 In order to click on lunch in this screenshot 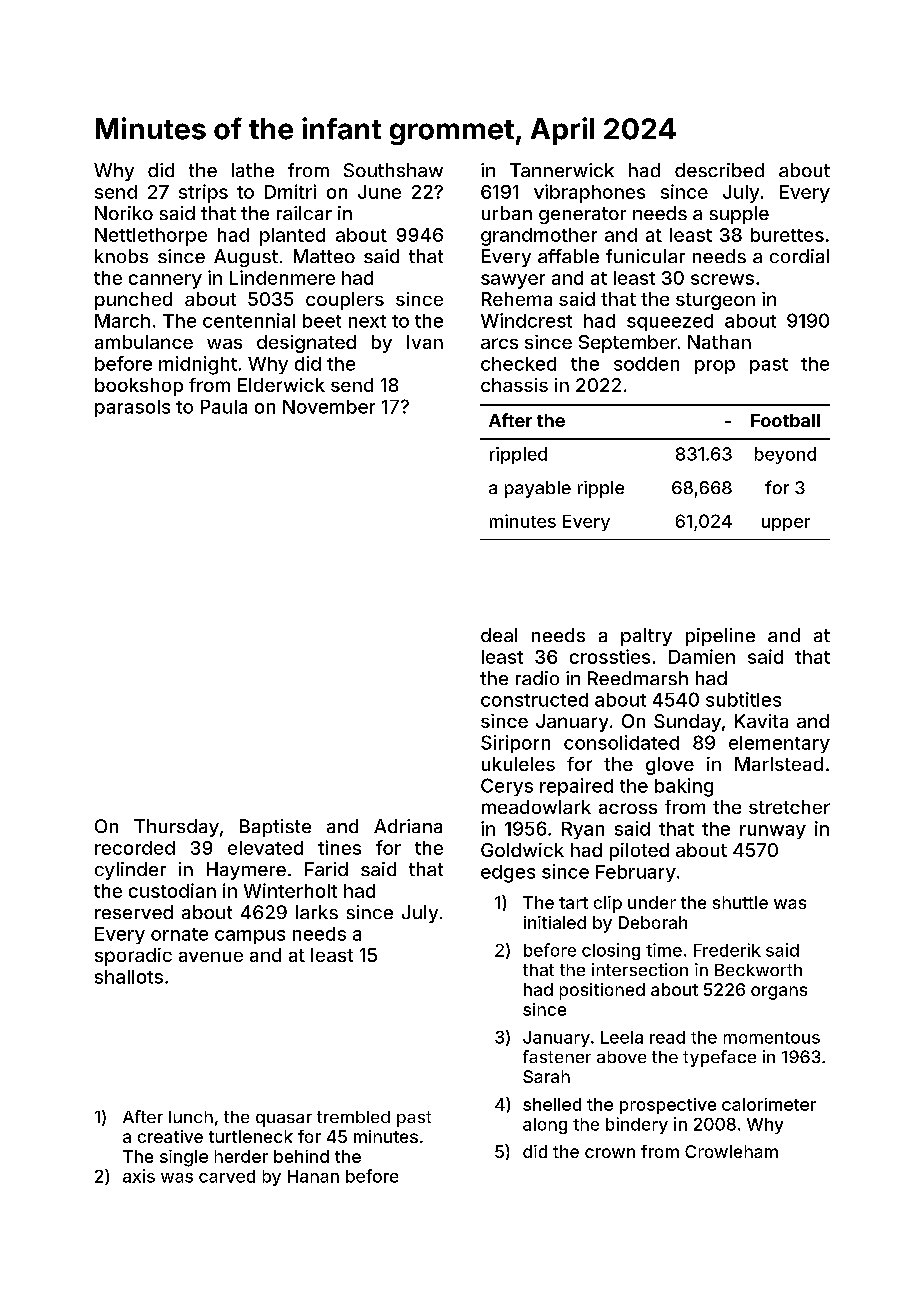, I will do `click(191, 1117)`.
